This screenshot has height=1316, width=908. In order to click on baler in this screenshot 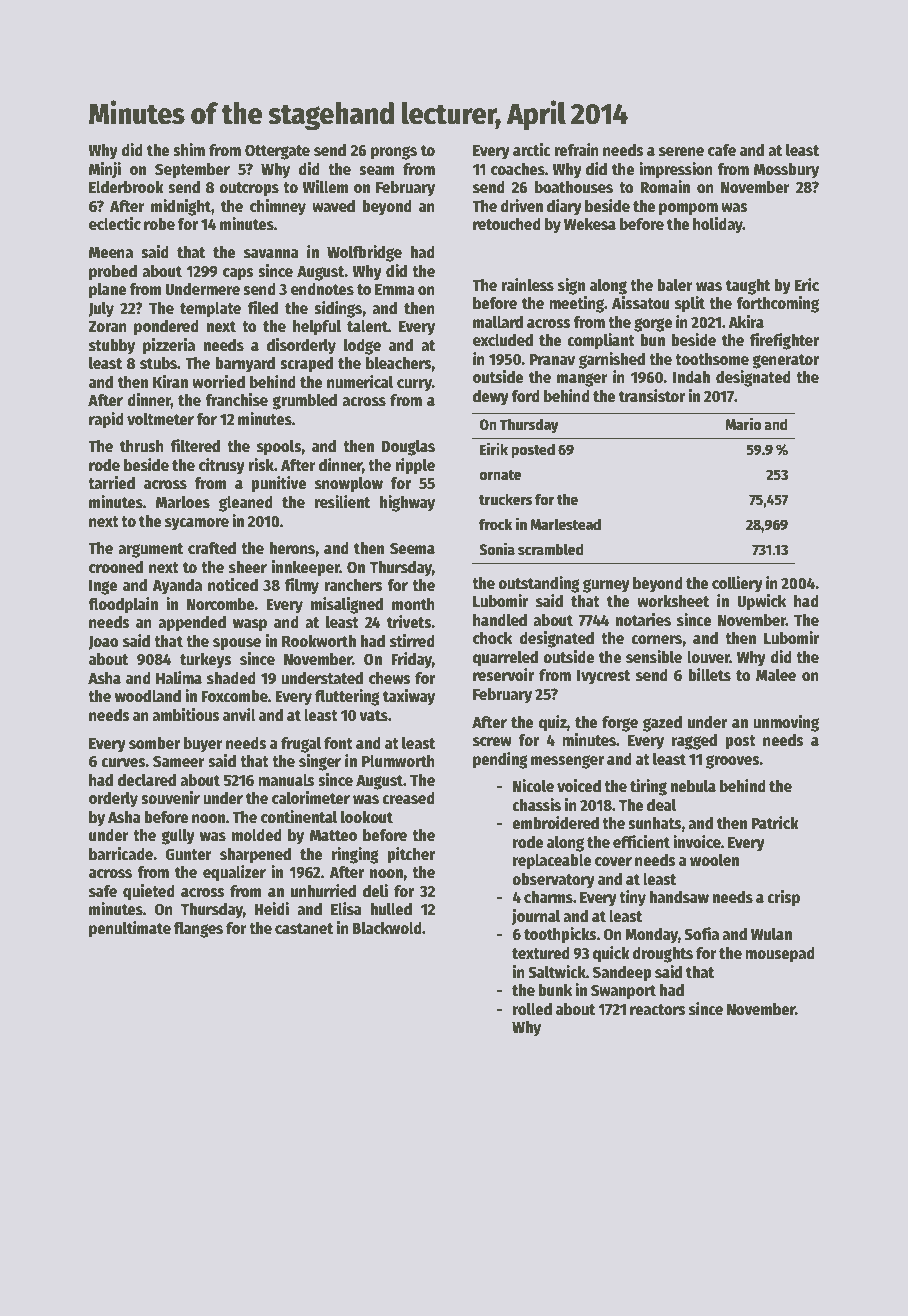, I will do `click(675, 285)`.
